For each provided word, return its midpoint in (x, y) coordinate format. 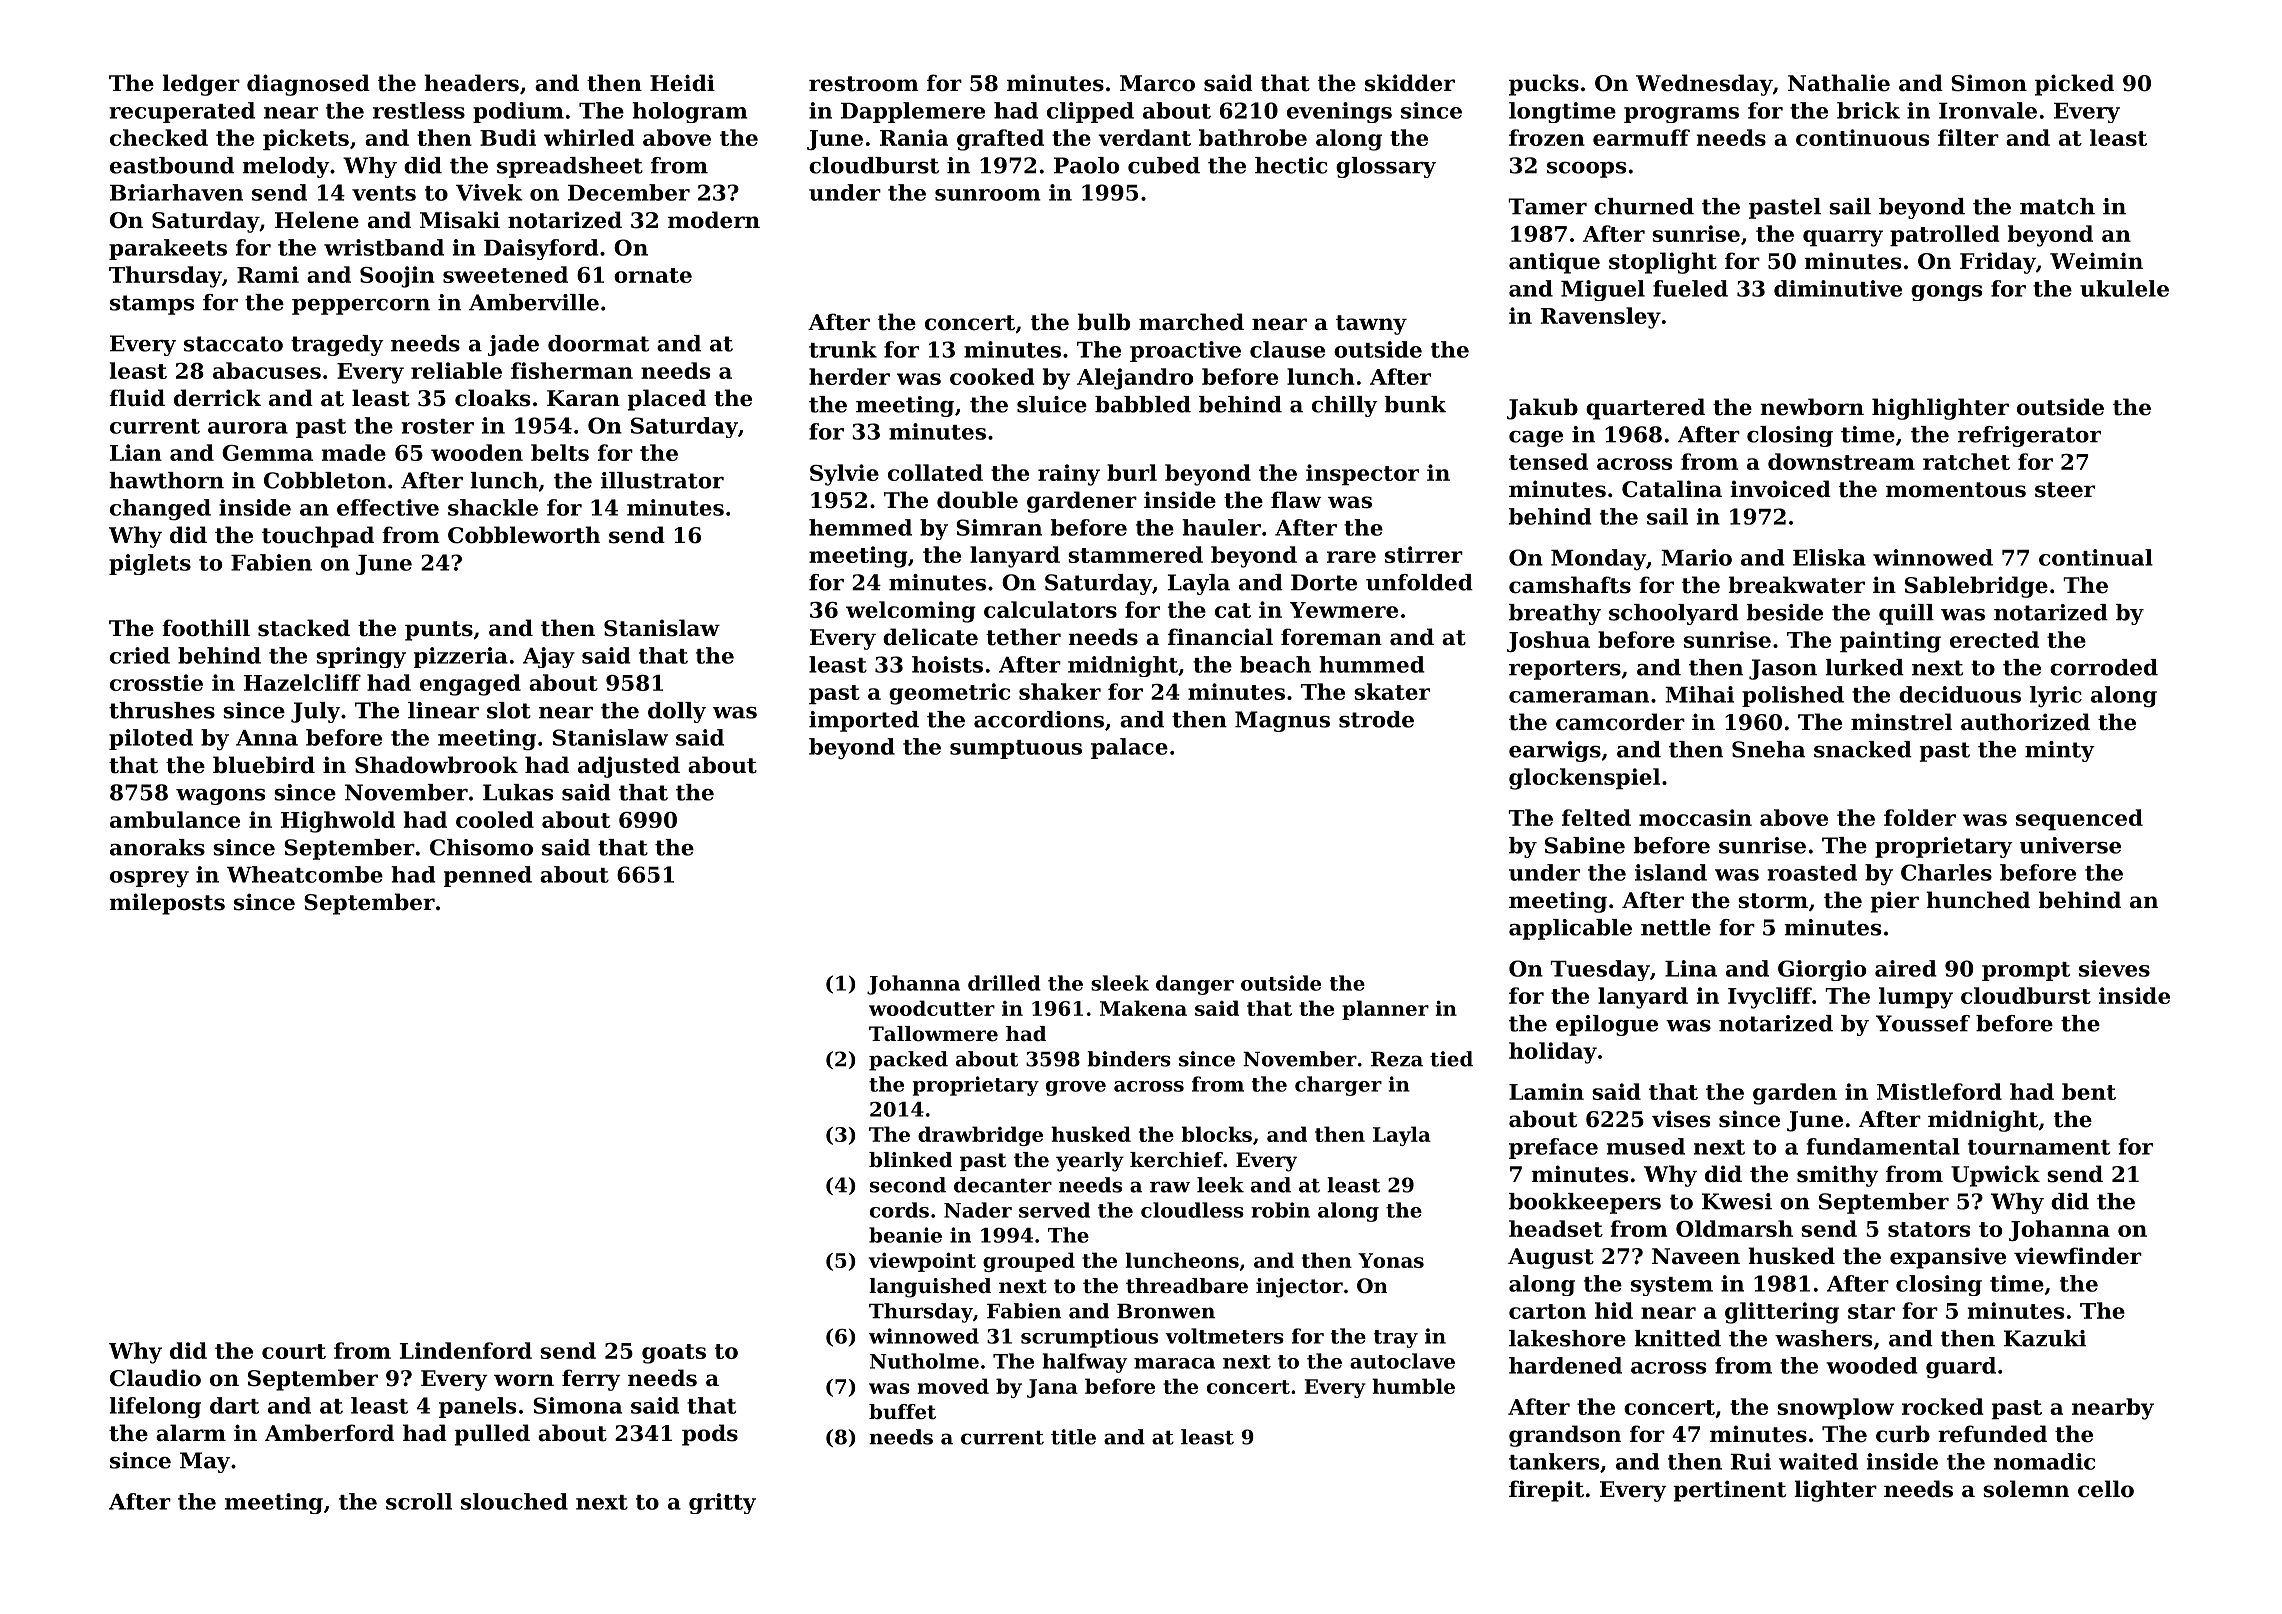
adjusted (629, 767)
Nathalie (1839, 83)
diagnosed (308, 85)
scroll (419, 1501)
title (1073, 1437)
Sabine (1585, 845)
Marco (1157, 83)
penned (488, 876)
